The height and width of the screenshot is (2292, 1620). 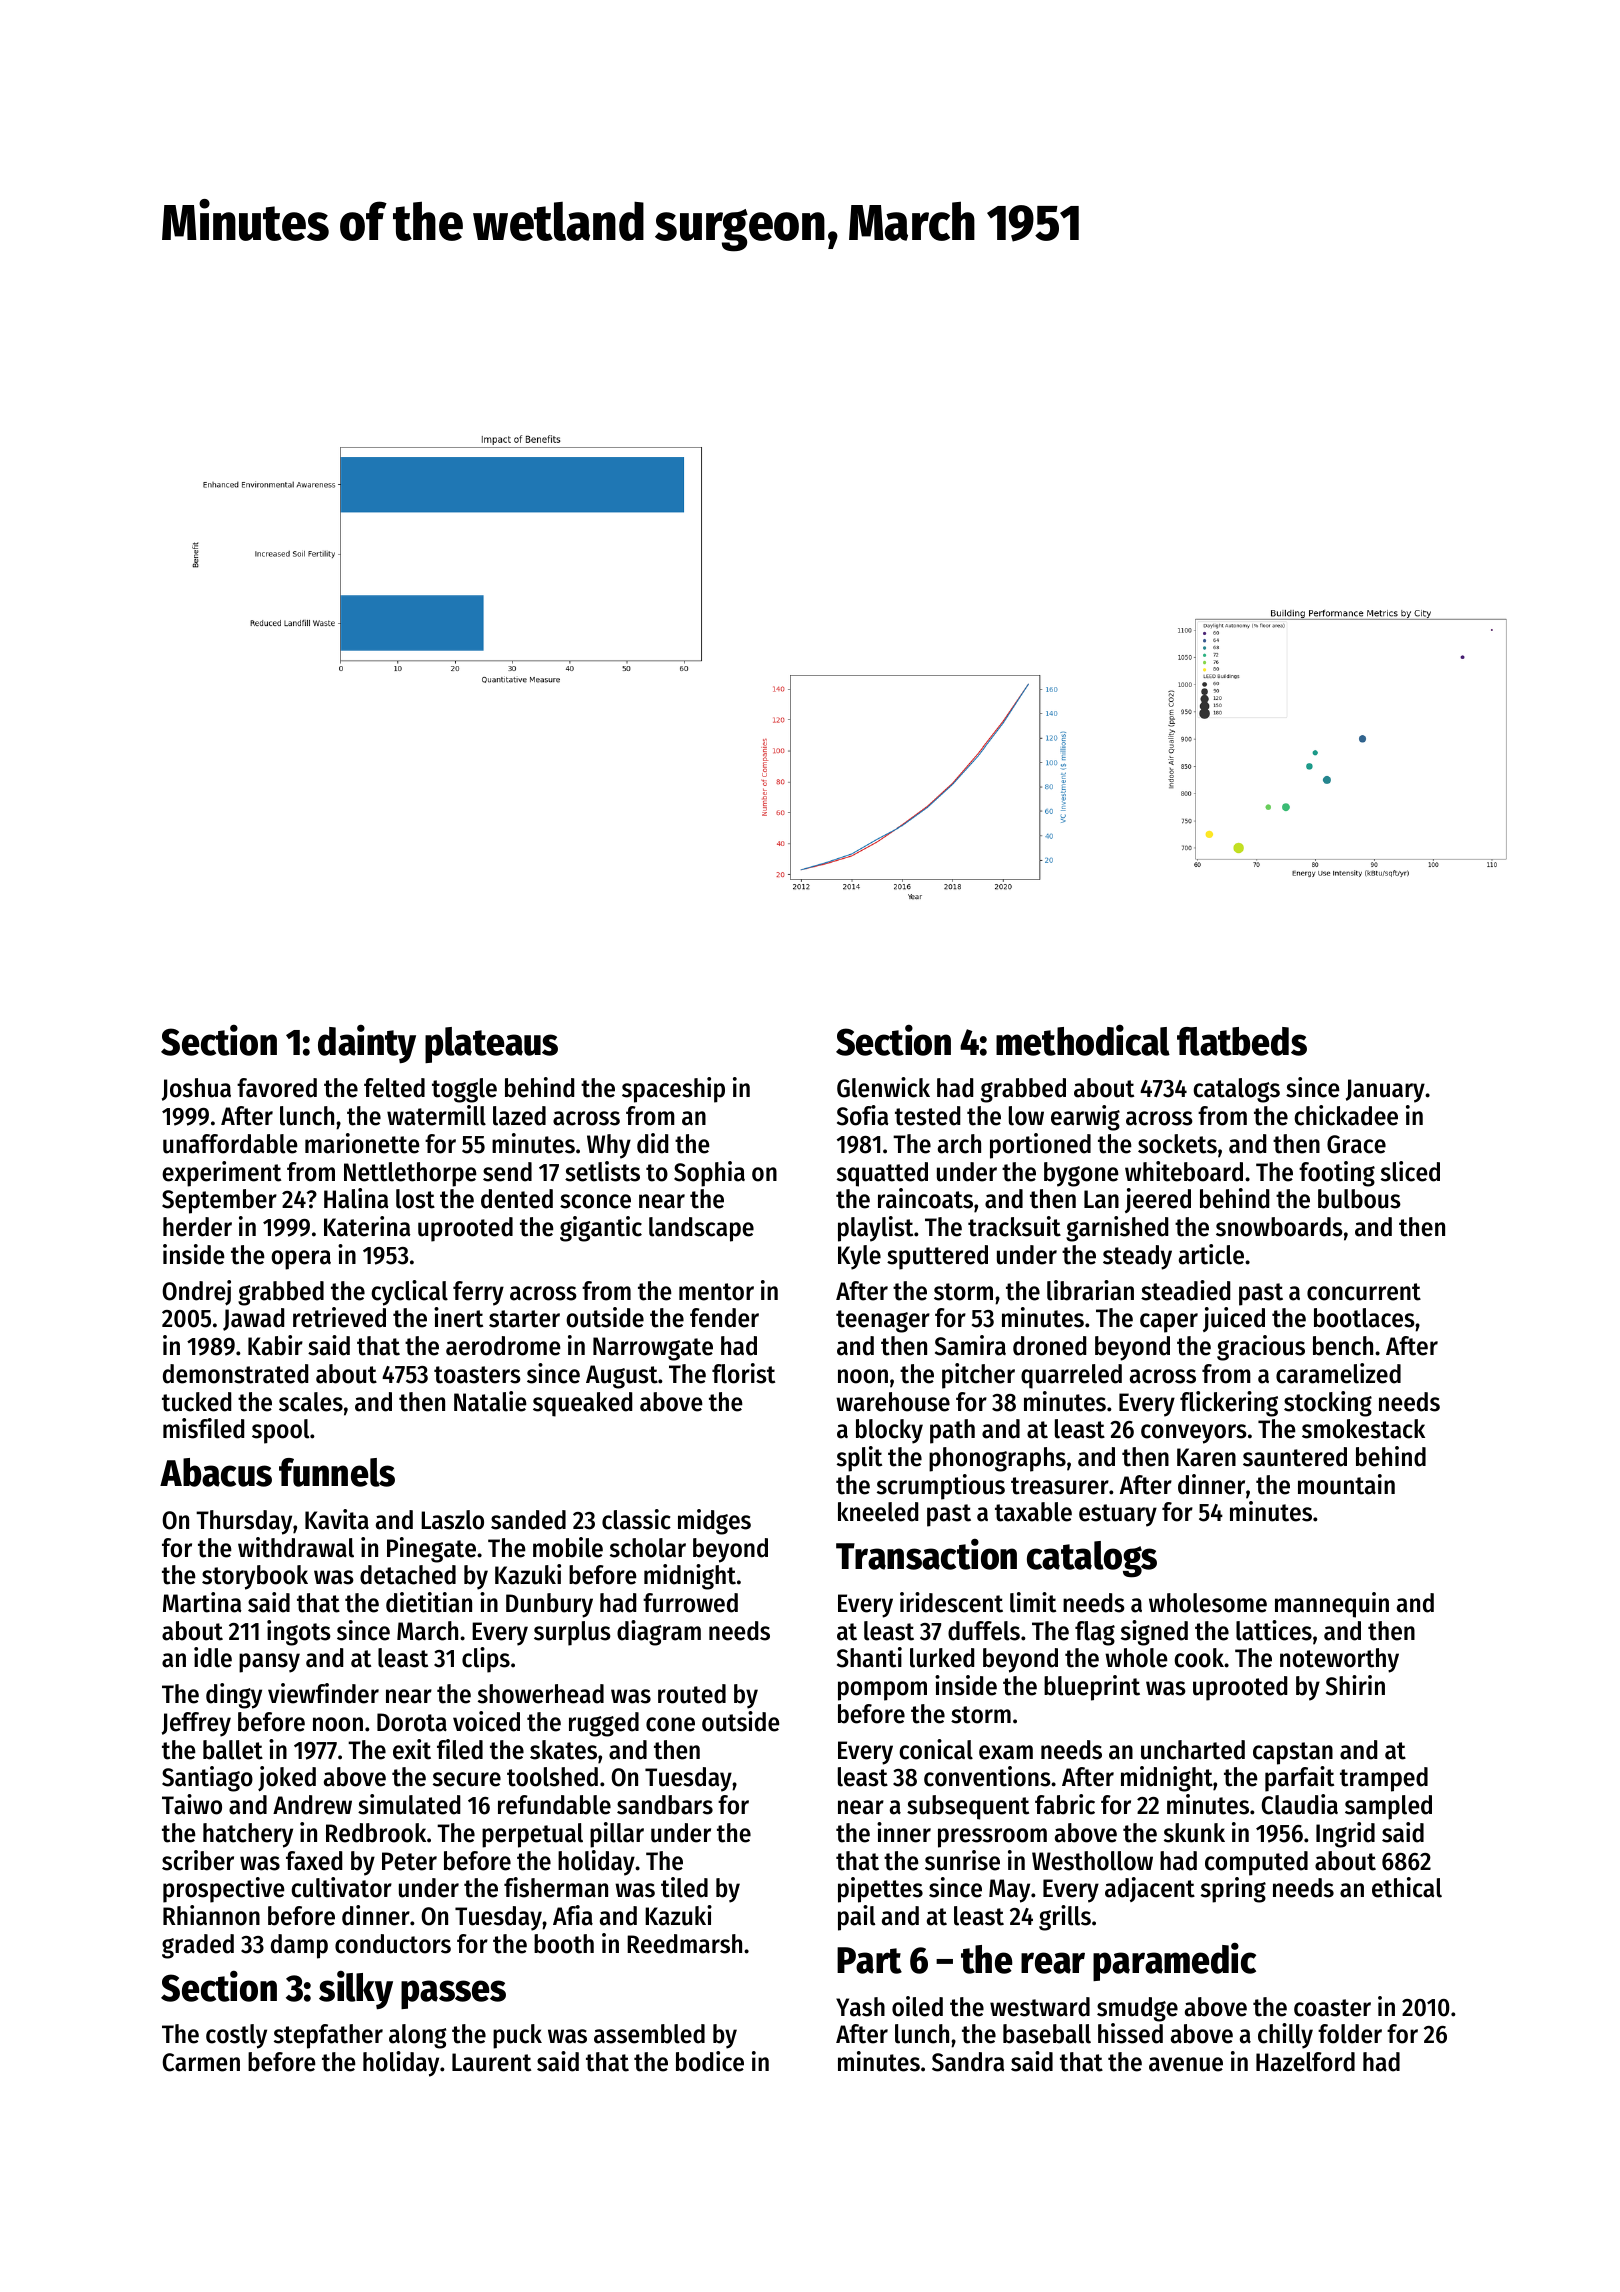 I want to click on chickadee, so click(x=1346, y=1115).
